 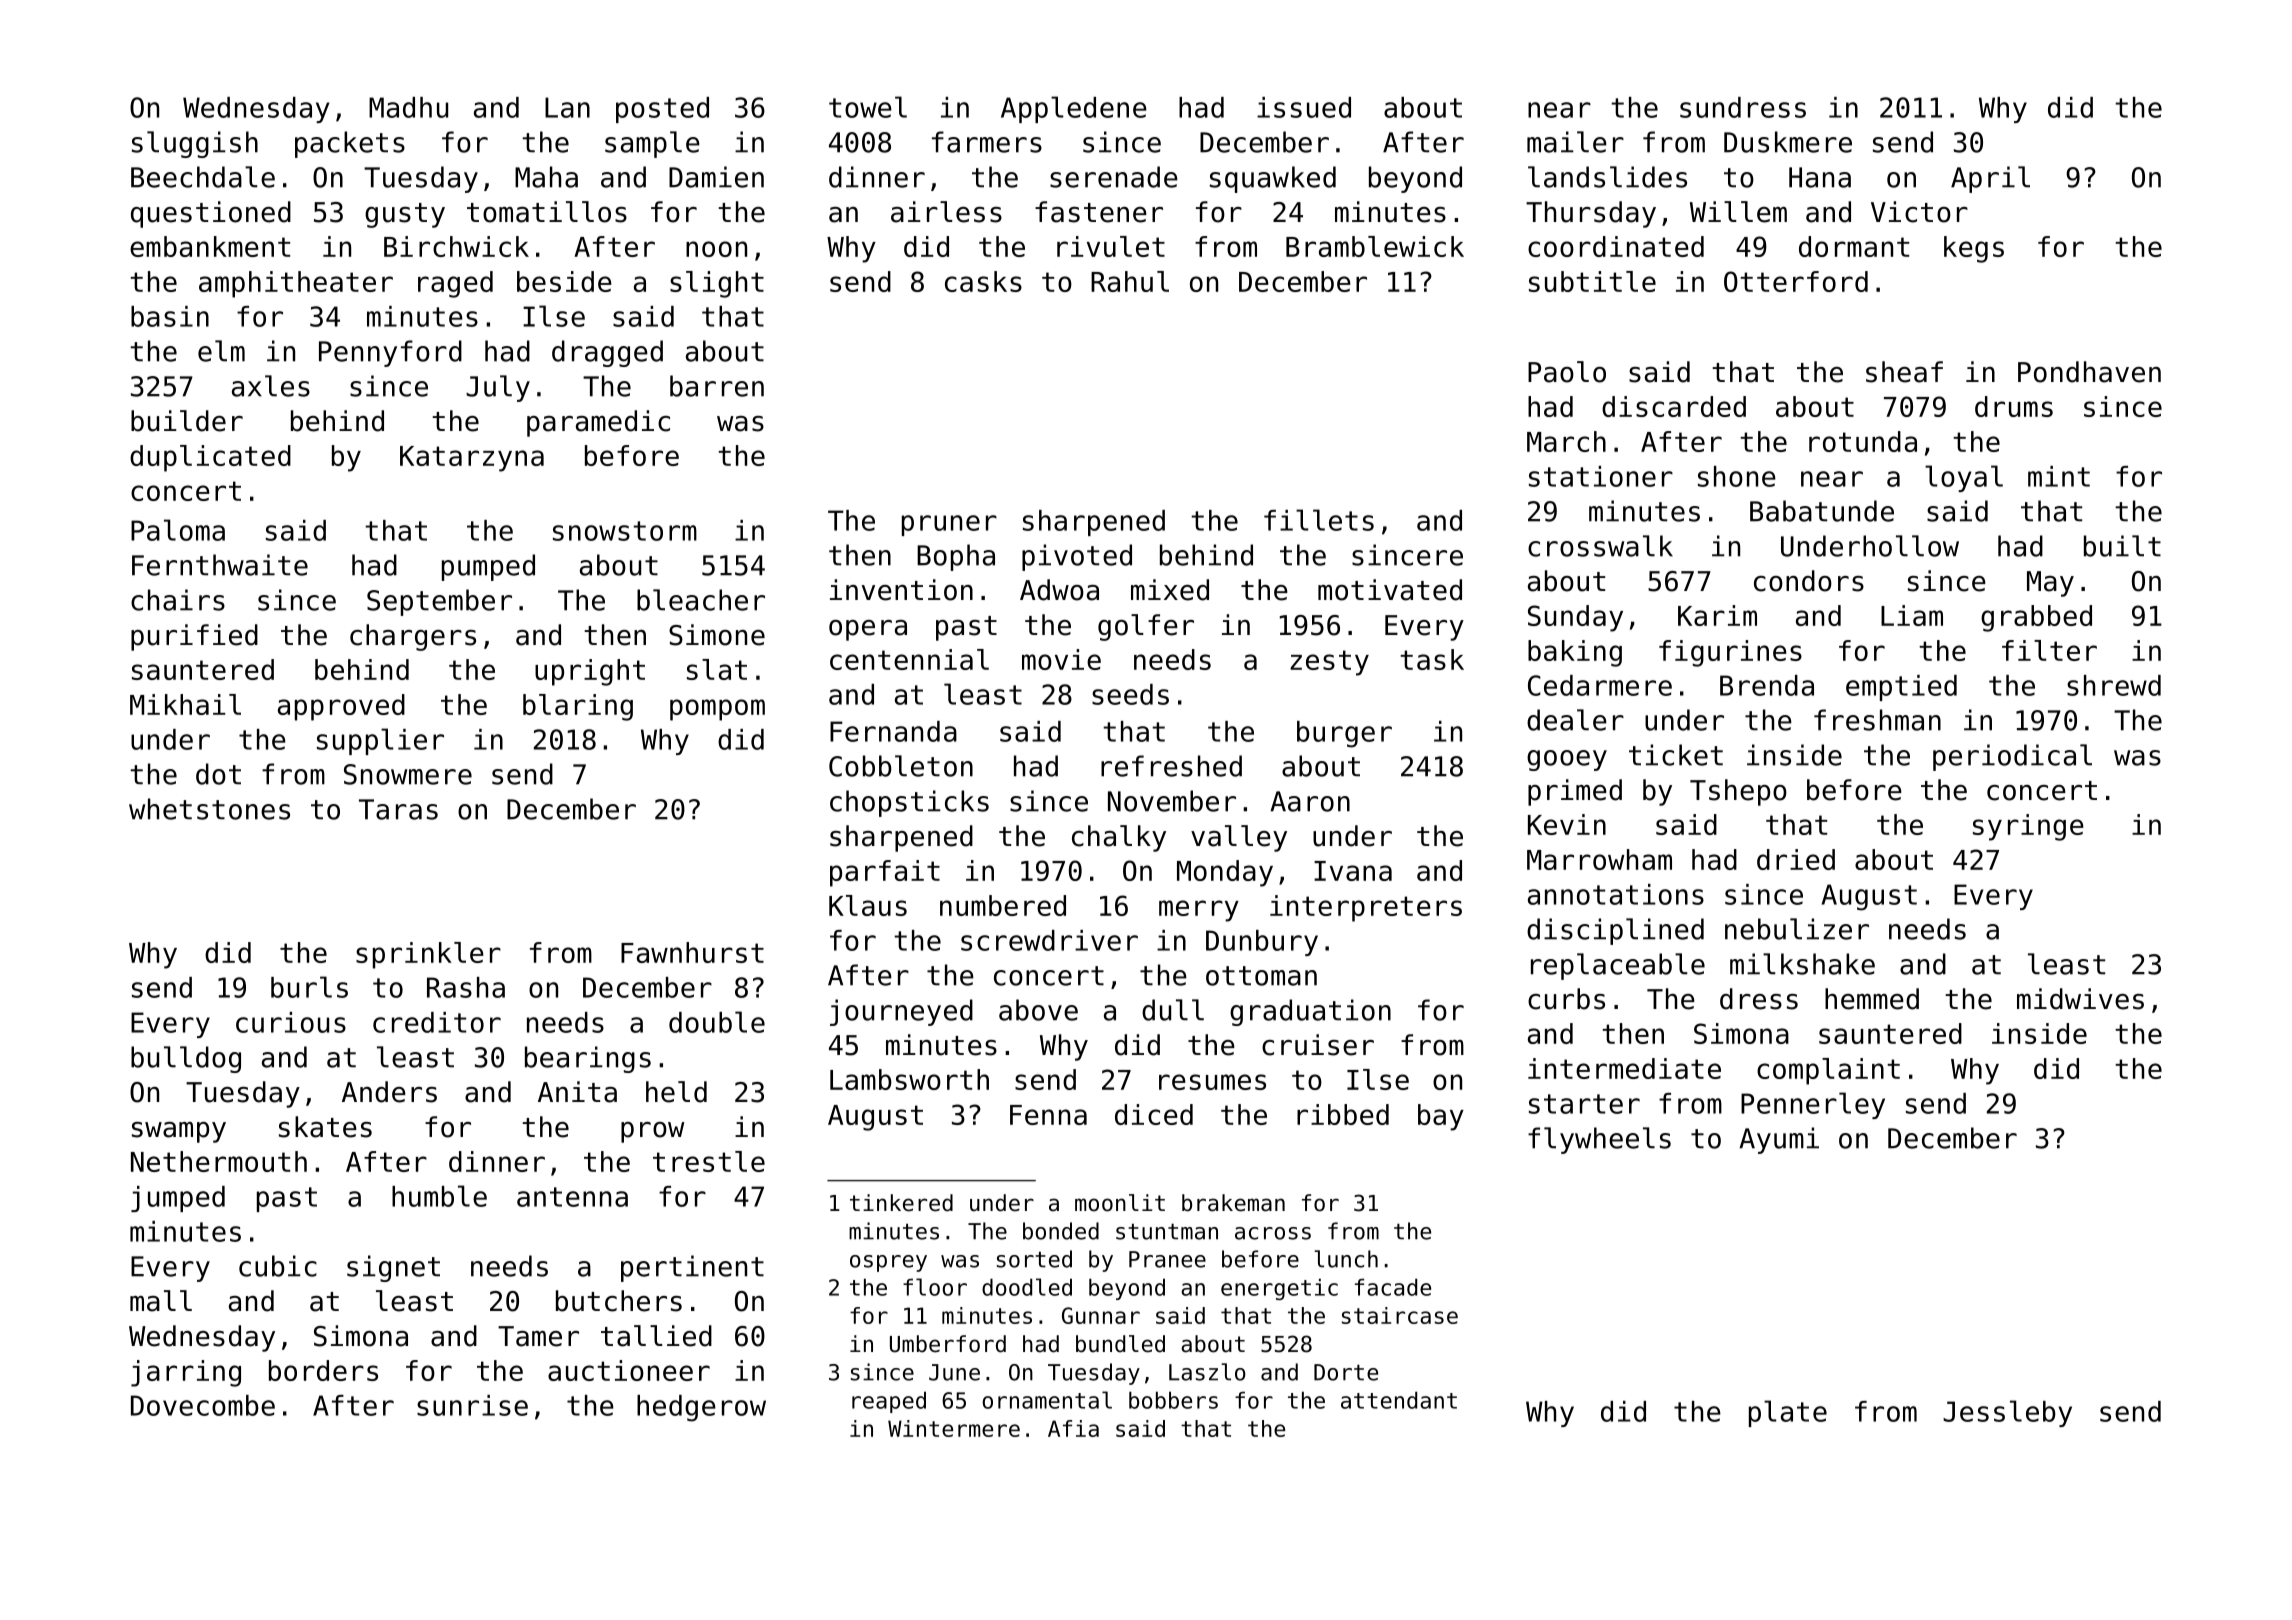 I want to click on Duskmere, so click(x=1788, y=142).
